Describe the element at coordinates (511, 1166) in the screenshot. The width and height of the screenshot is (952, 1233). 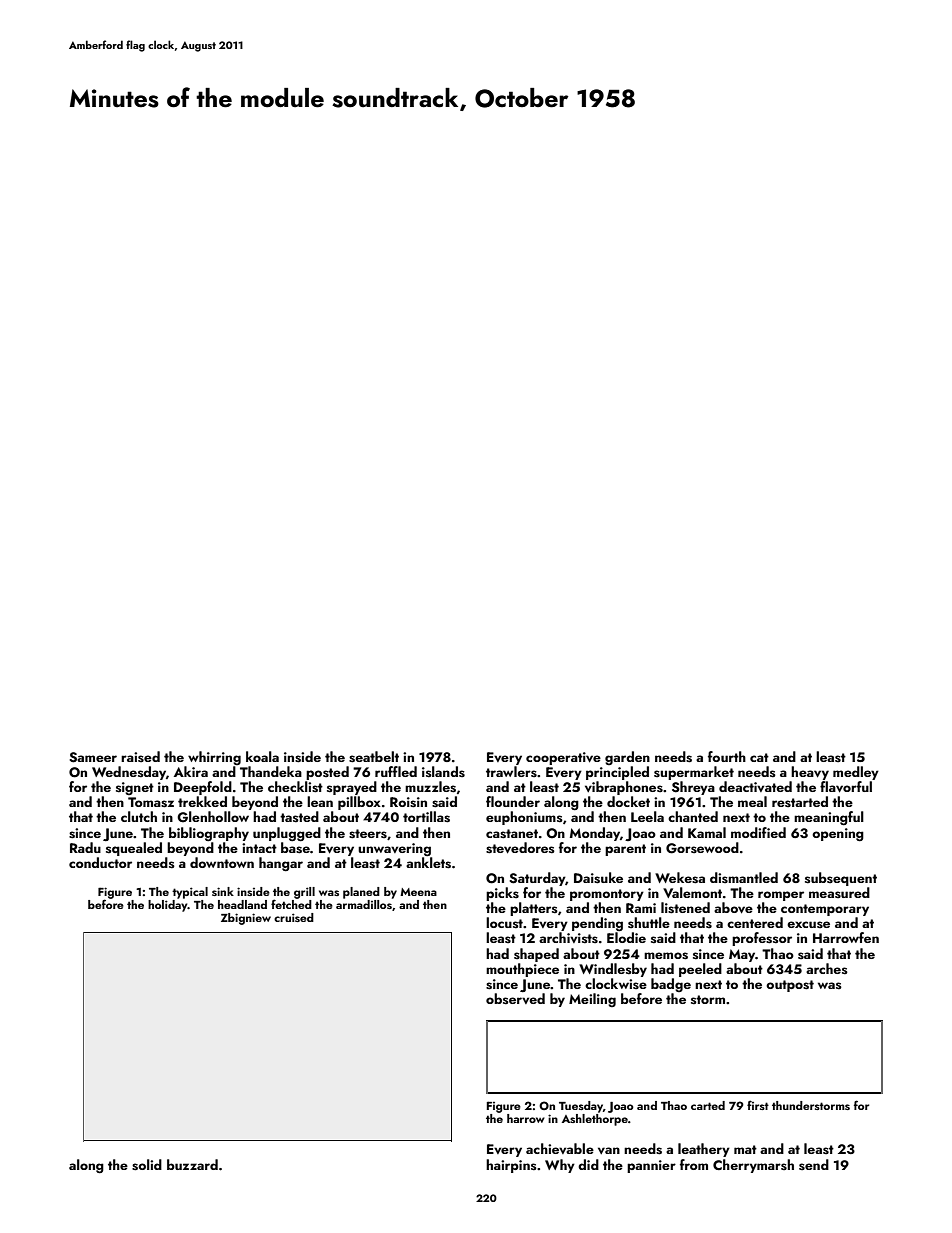
I see `hairpins` at that location.
